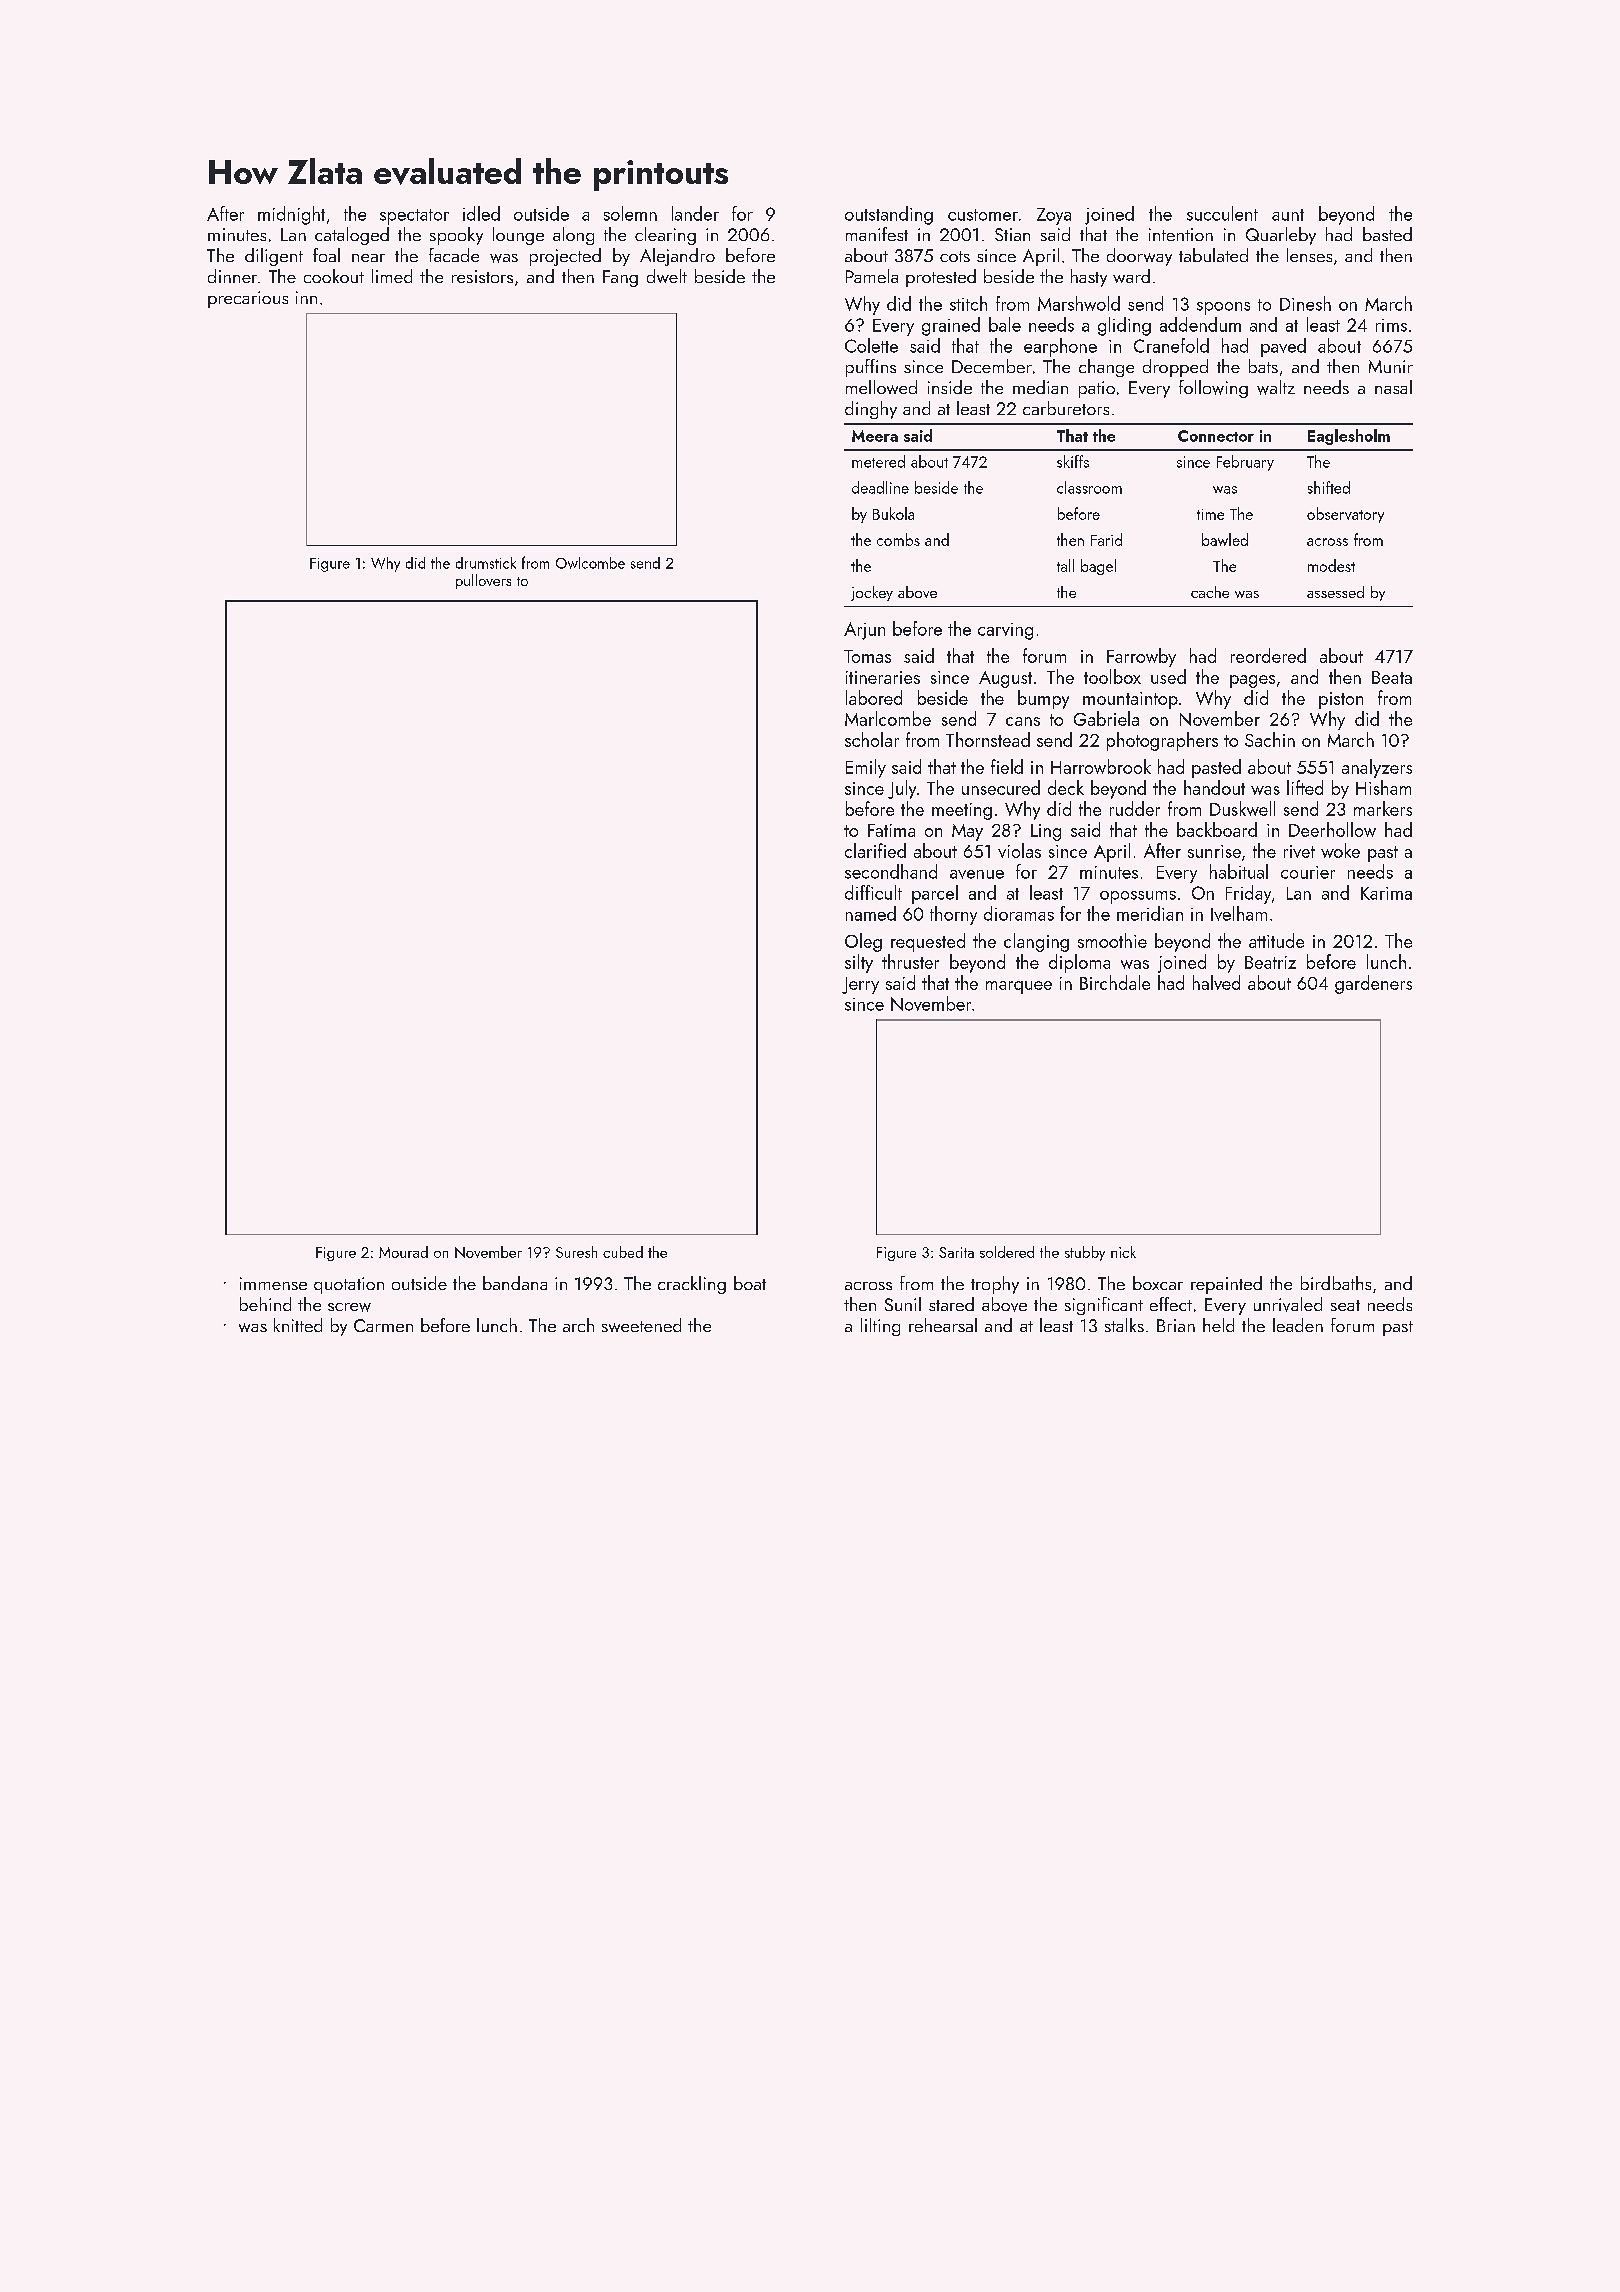  What do you see at coordinates (871, 368) in the image?
I see `puffins` at bounding box center [871, 368].
